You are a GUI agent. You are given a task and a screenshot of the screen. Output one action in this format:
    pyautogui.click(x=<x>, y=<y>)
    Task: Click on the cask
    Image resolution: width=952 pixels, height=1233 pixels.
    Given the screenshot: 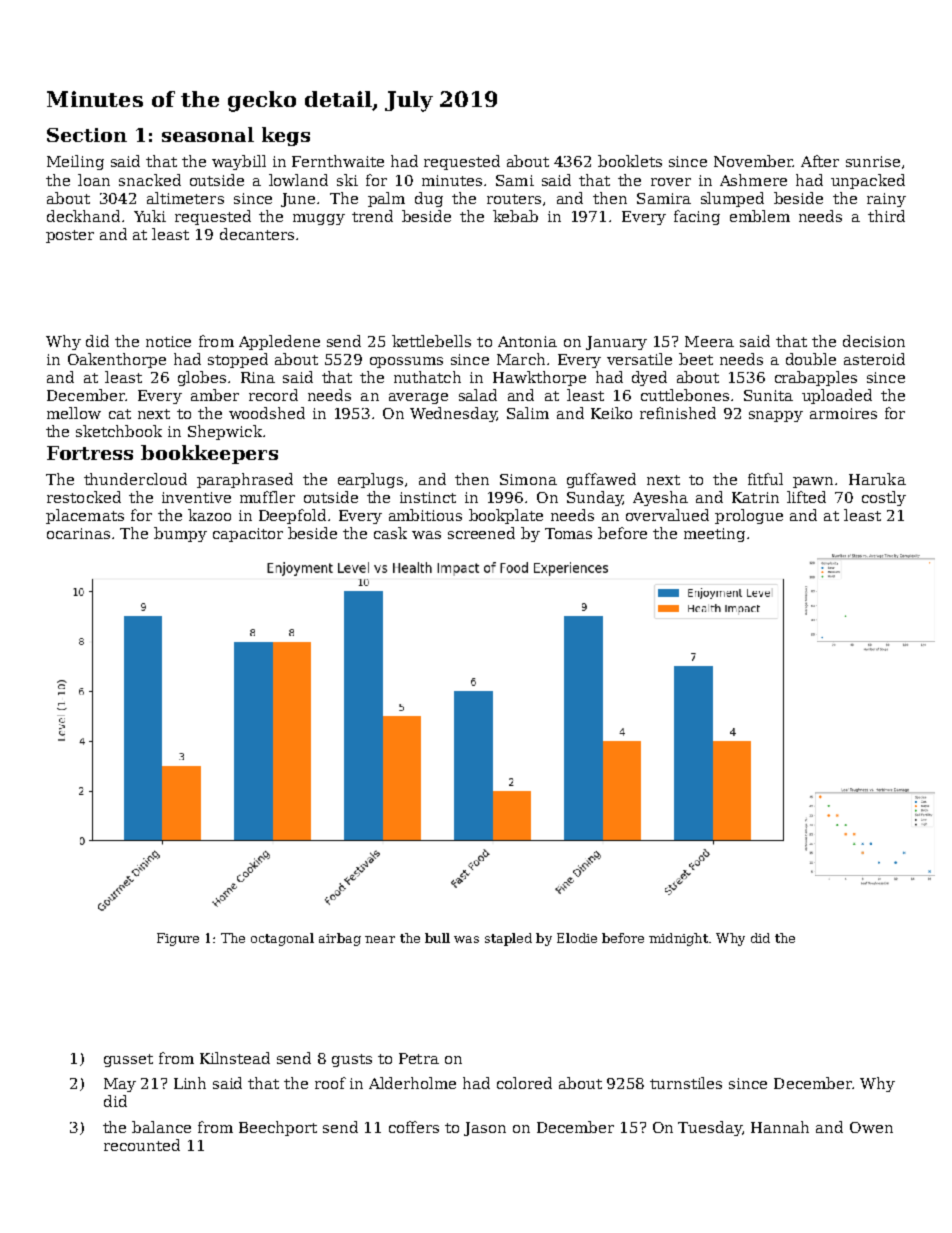 What is the action you would take?
    pyautogui.click(x=390, y=533)
